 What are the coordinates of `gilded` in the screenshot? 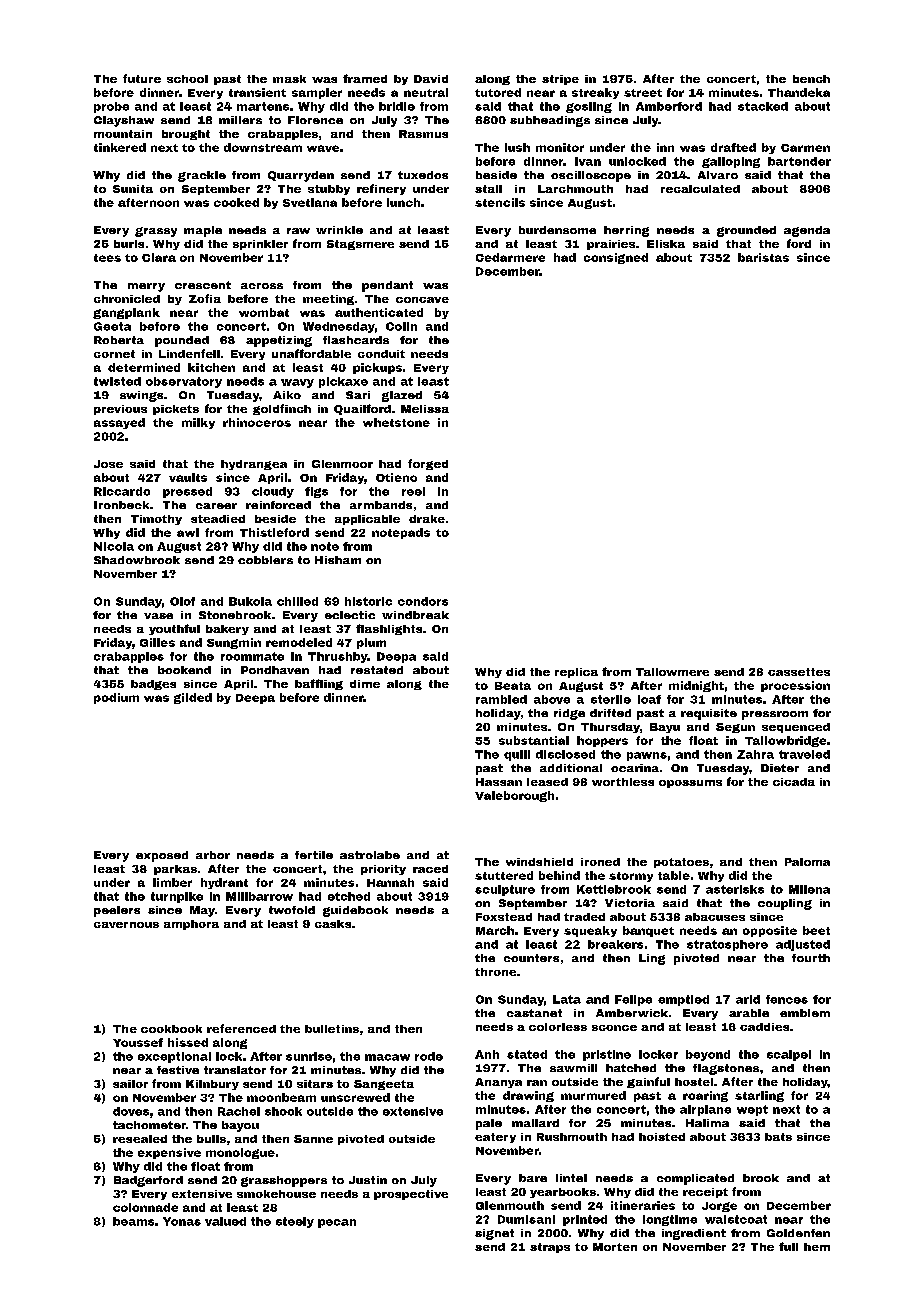 It's located at (193, 698).
